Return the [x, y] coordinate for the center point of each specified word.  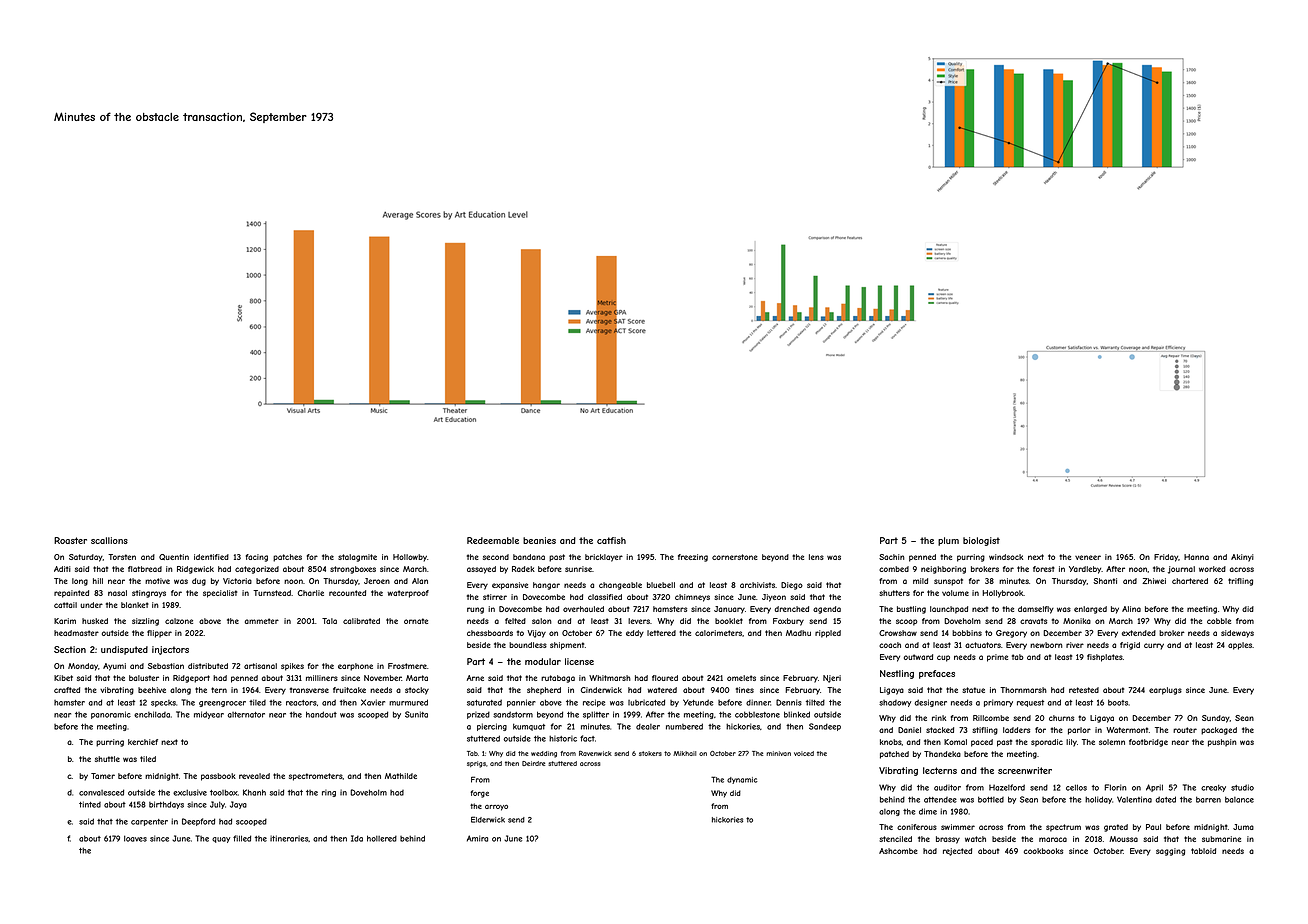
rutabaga [558, 679]
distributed [208, 666]
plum [948, 541]
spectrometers [316, 777]
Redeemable [493, 540]
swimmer [958, 827]
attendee [940, 800]
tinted [90, 804]
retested [1084, 690]
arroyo [496, 808]
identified [211, 557]
